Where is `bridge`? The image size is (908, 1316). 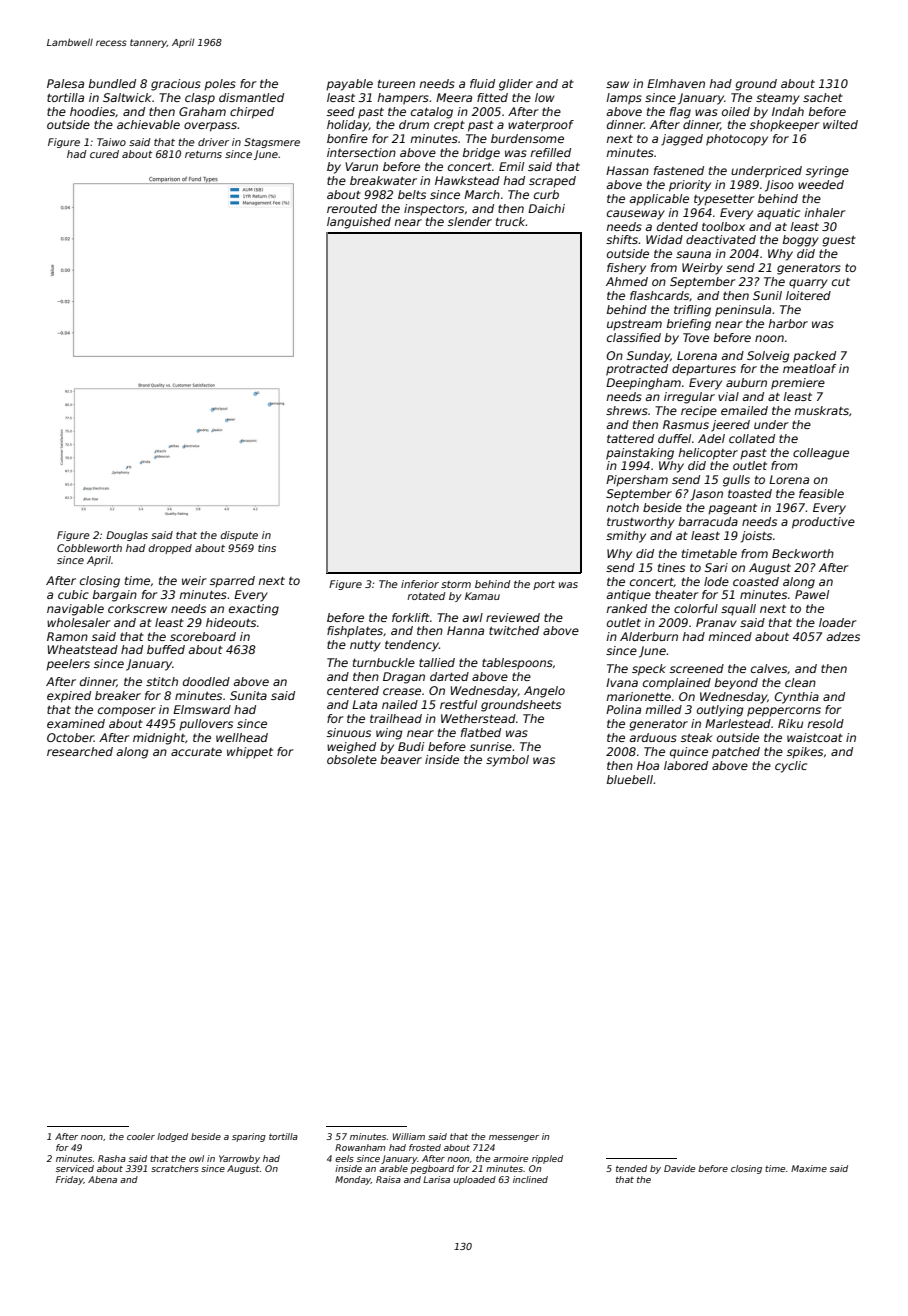
bridge is located at coordinates (481, 154).
